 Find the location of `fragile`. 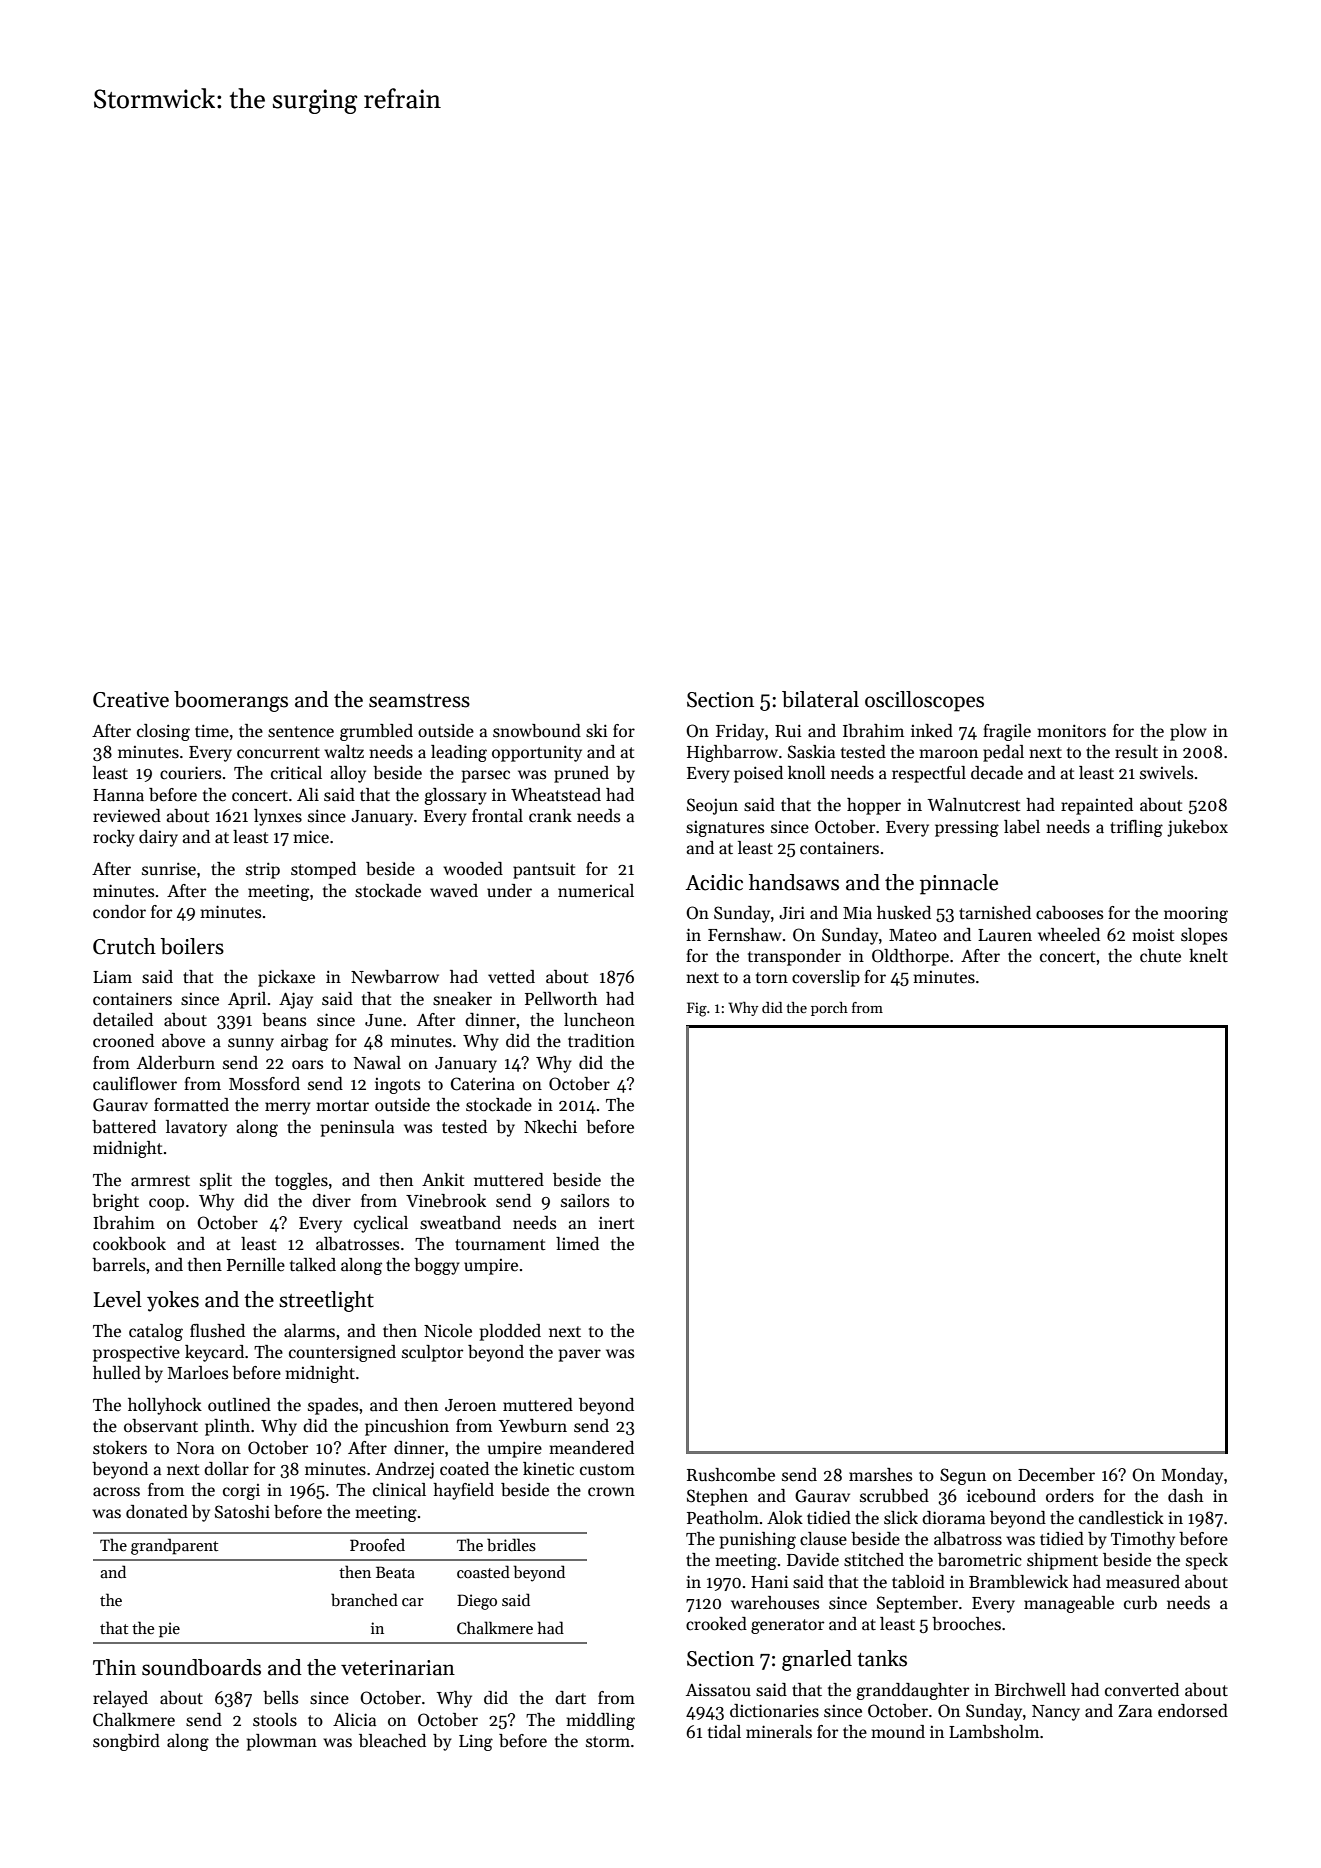

fragile is located at coordinates (1007, 732).
